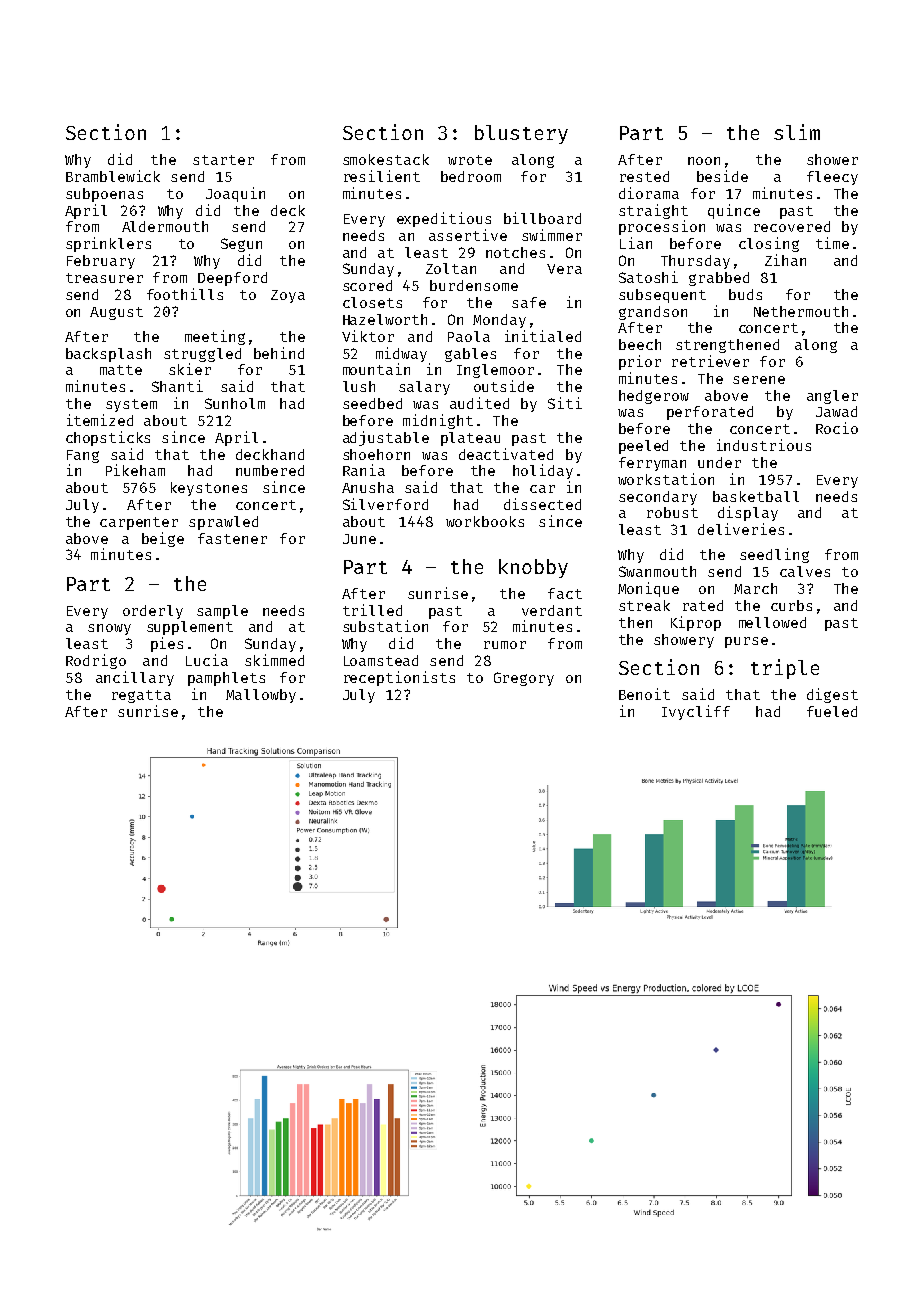 Image resolution: width=924 pixels, height=1308 pixels. What do you see at coordinates (223, 160) in the screenshot?
I see `starter` at bounding box center [223, 160].
